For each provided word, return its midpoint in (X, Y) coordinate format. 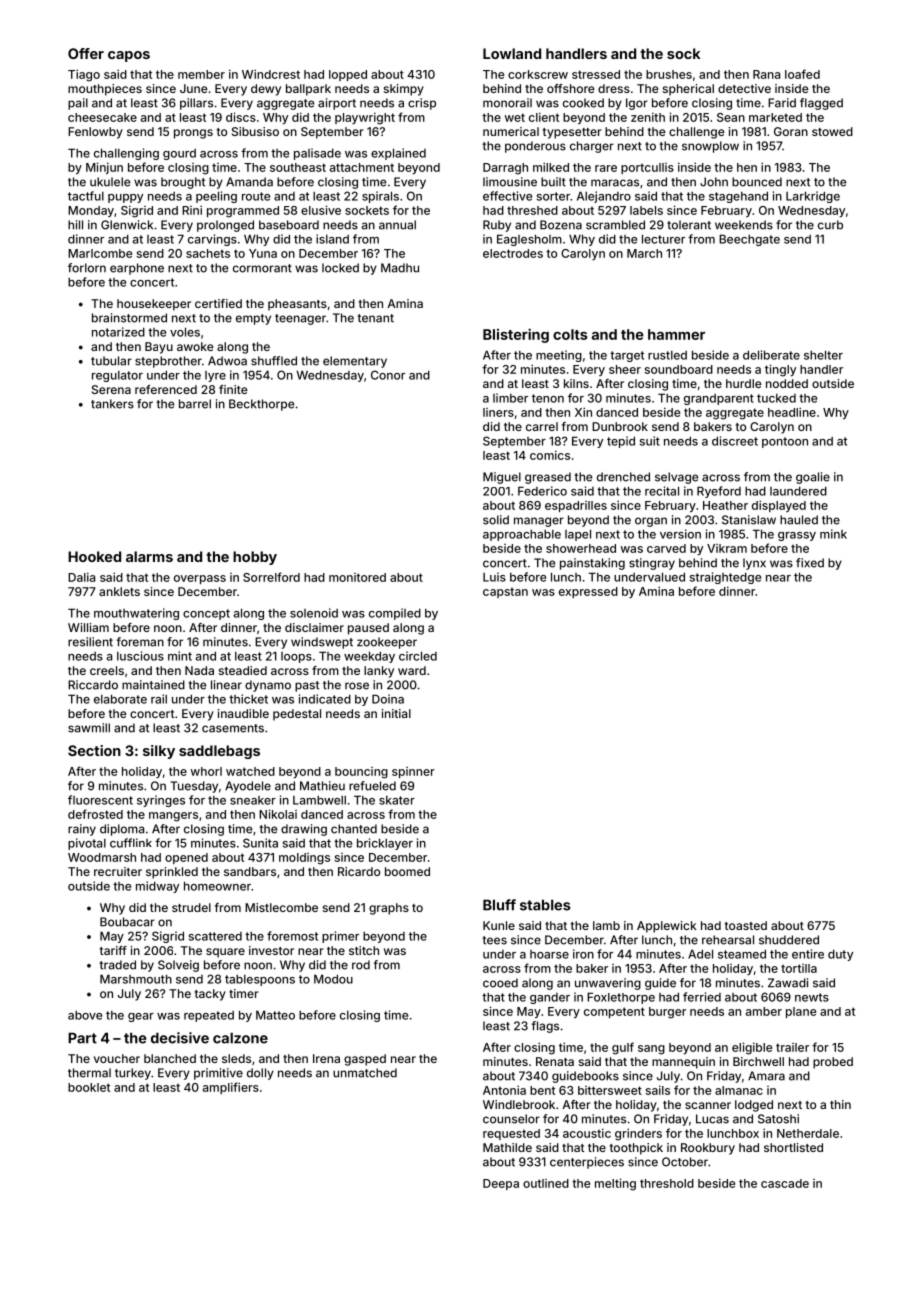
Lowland (512, 53)
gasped (365, 1060)
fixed (810, 563)
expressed (588, 592)
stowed (832, 131)
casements (233, 728)
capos (129, 56)
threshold (667, 1183)
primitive (218, 1074)
